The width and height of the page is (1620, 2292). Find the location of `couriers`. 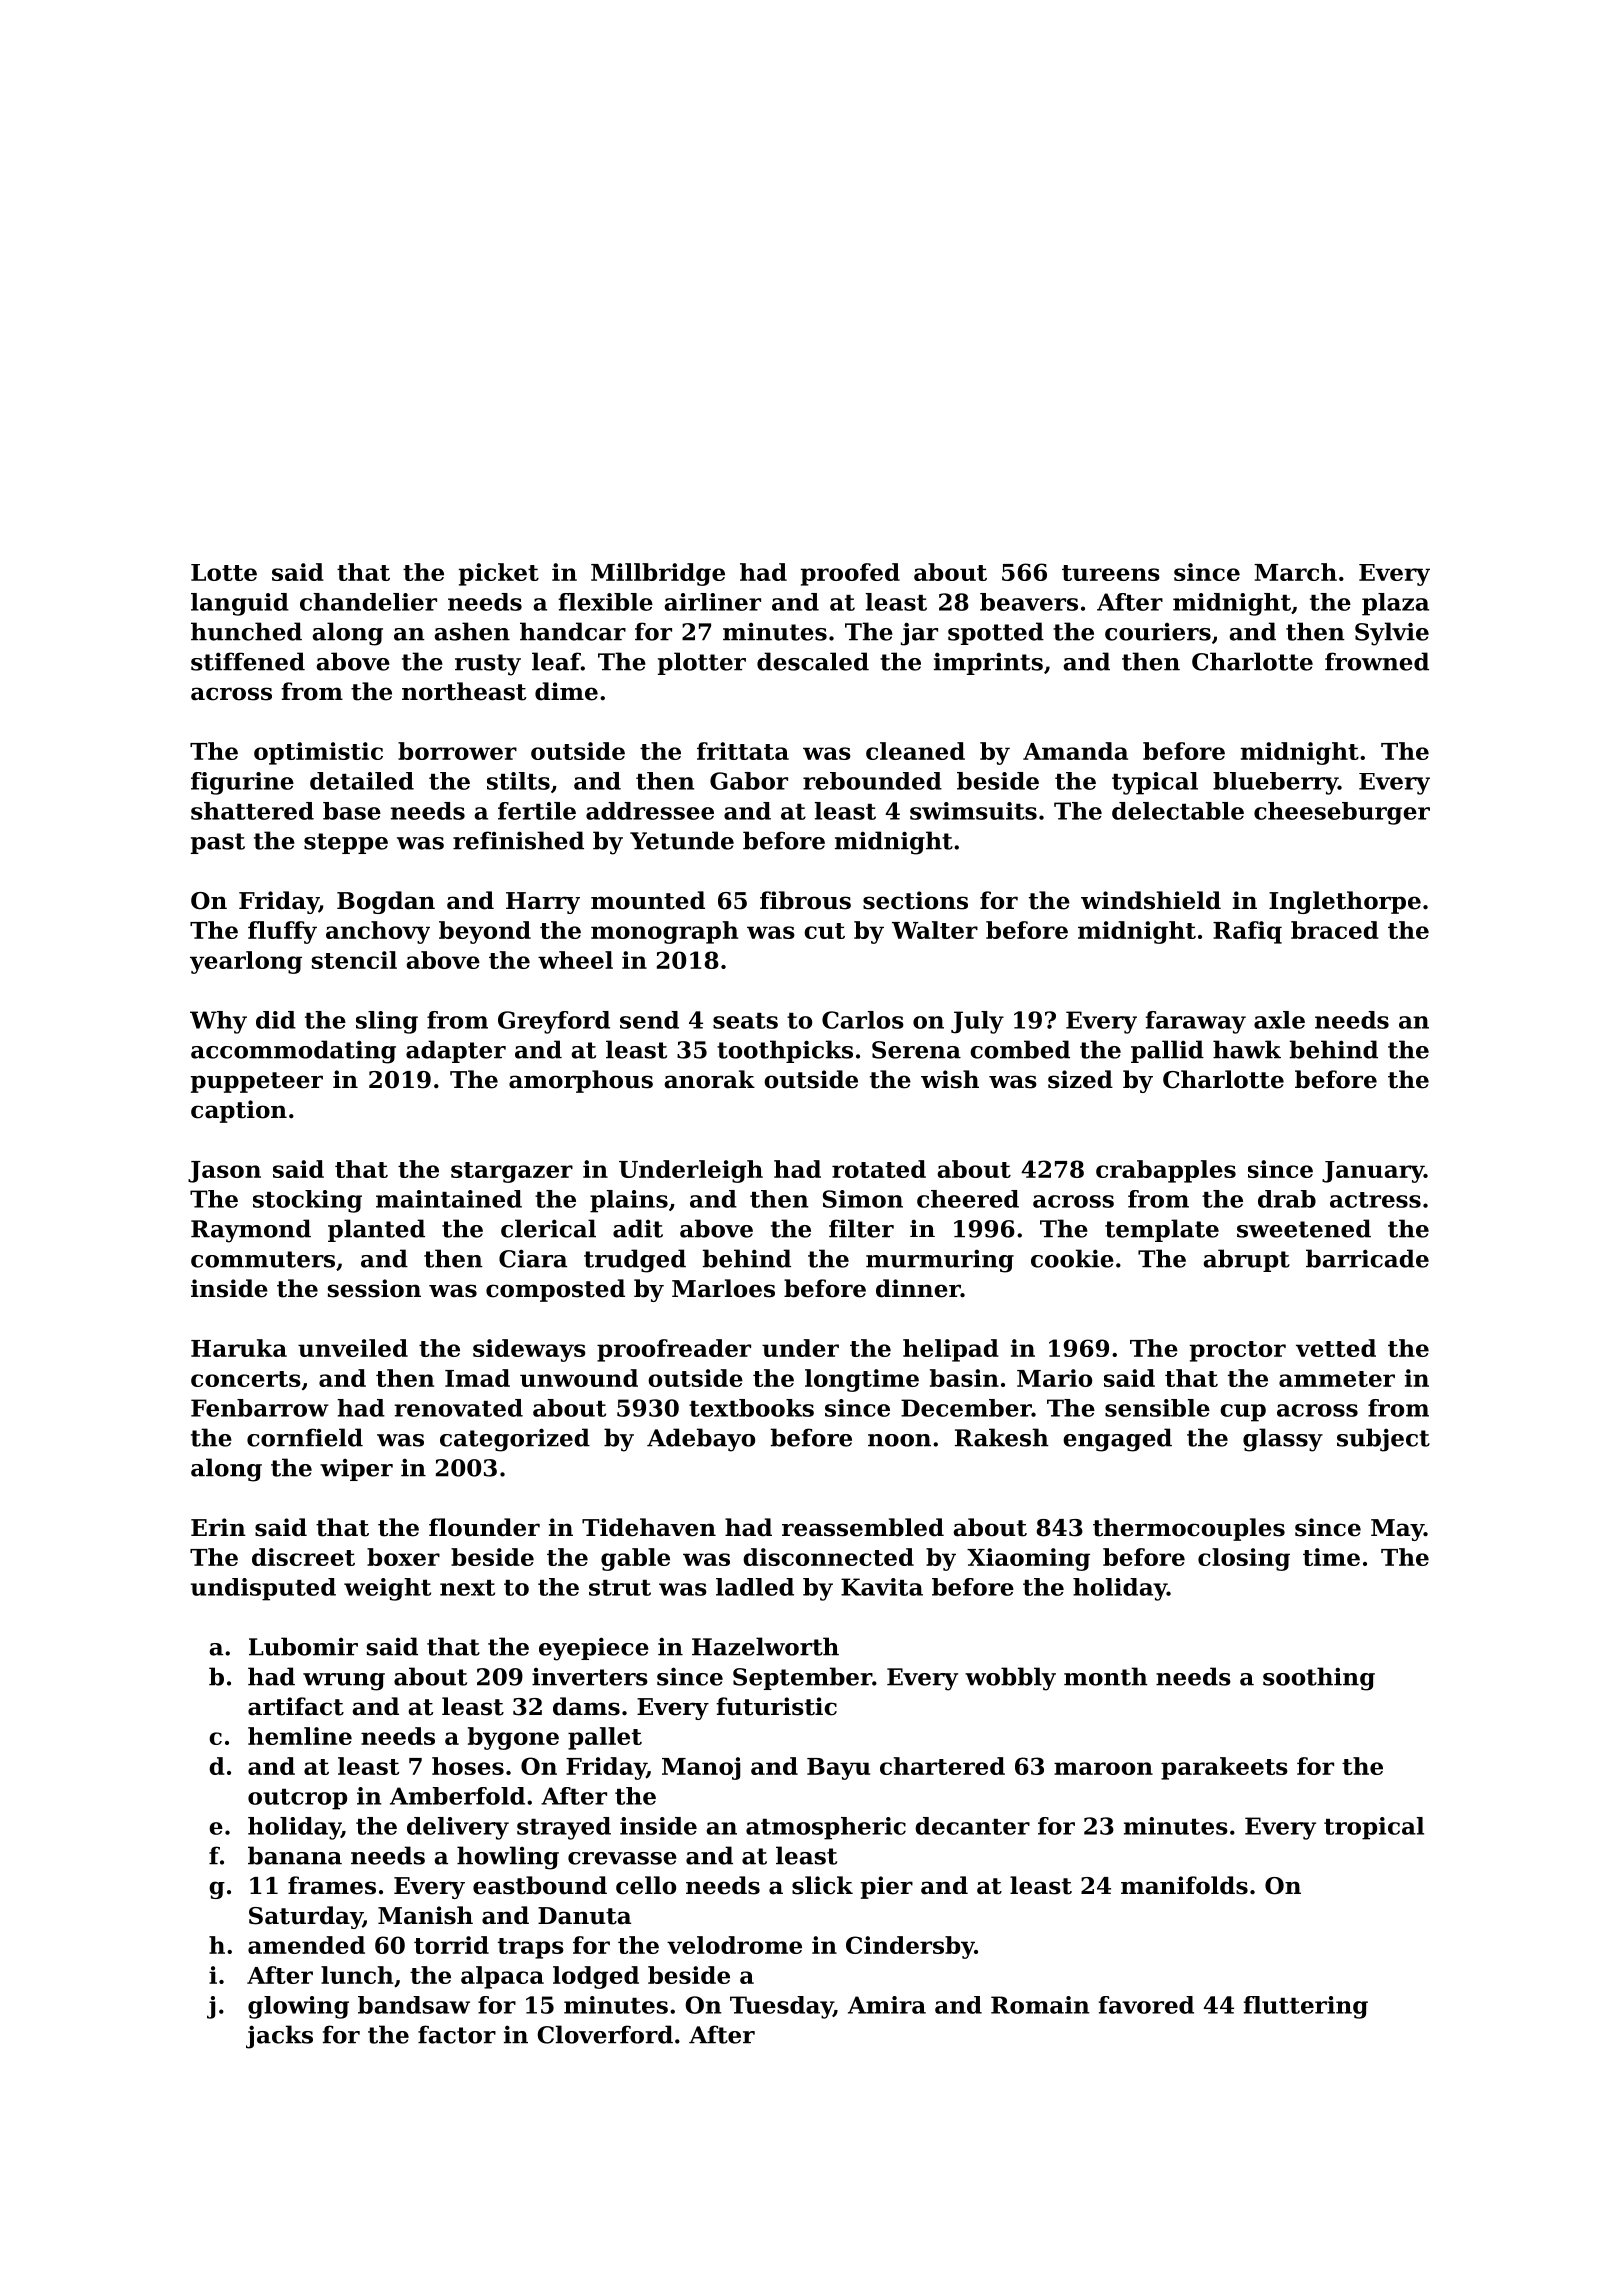

couriers is located at coordinates (1158, 632).
